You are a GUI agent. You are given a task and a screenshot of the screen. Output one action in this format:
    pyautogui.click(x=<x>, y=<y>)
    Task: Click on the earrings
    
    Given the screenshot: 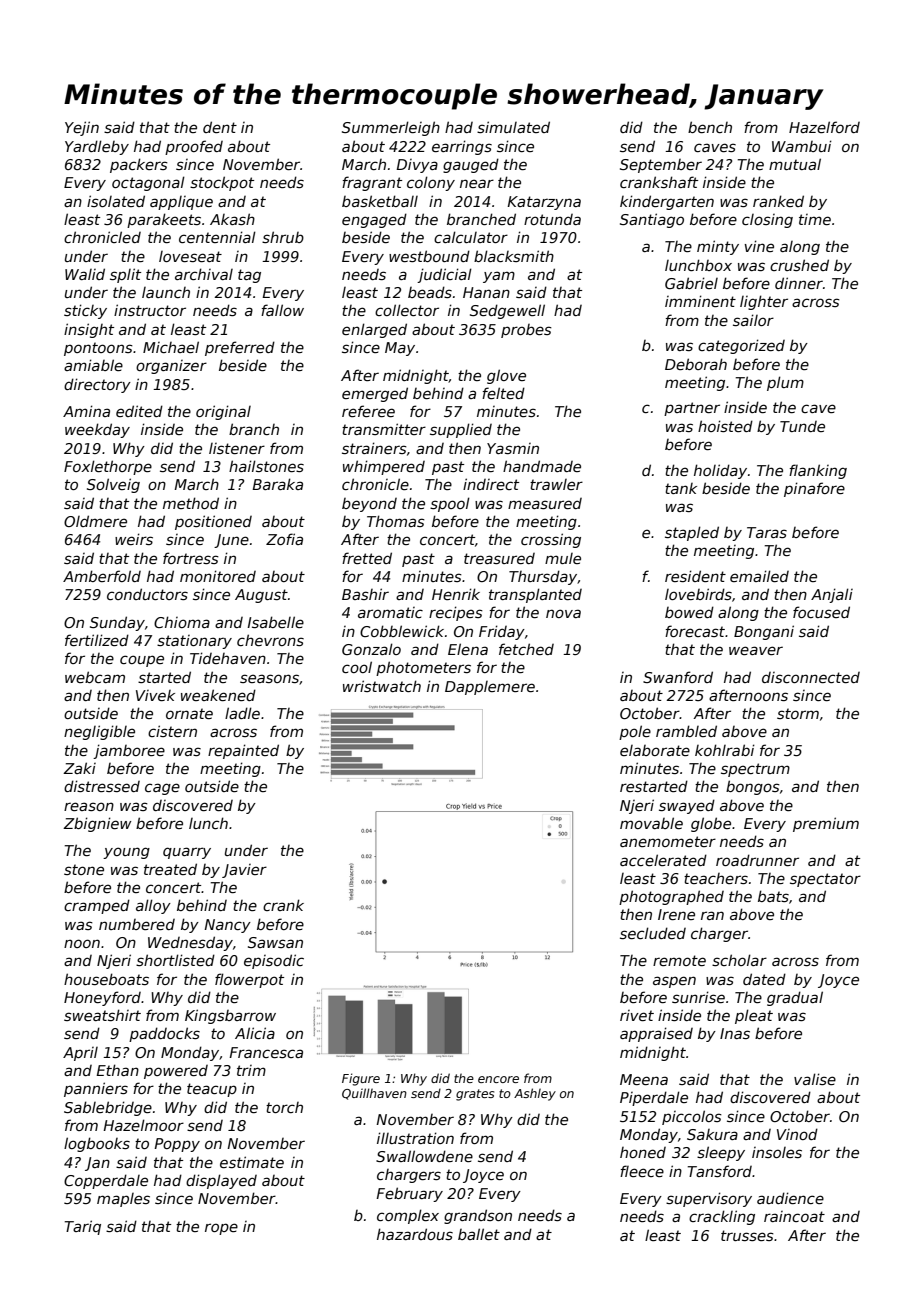 What is the action you would take?
    pyautogui.click(x=462, y=147)
